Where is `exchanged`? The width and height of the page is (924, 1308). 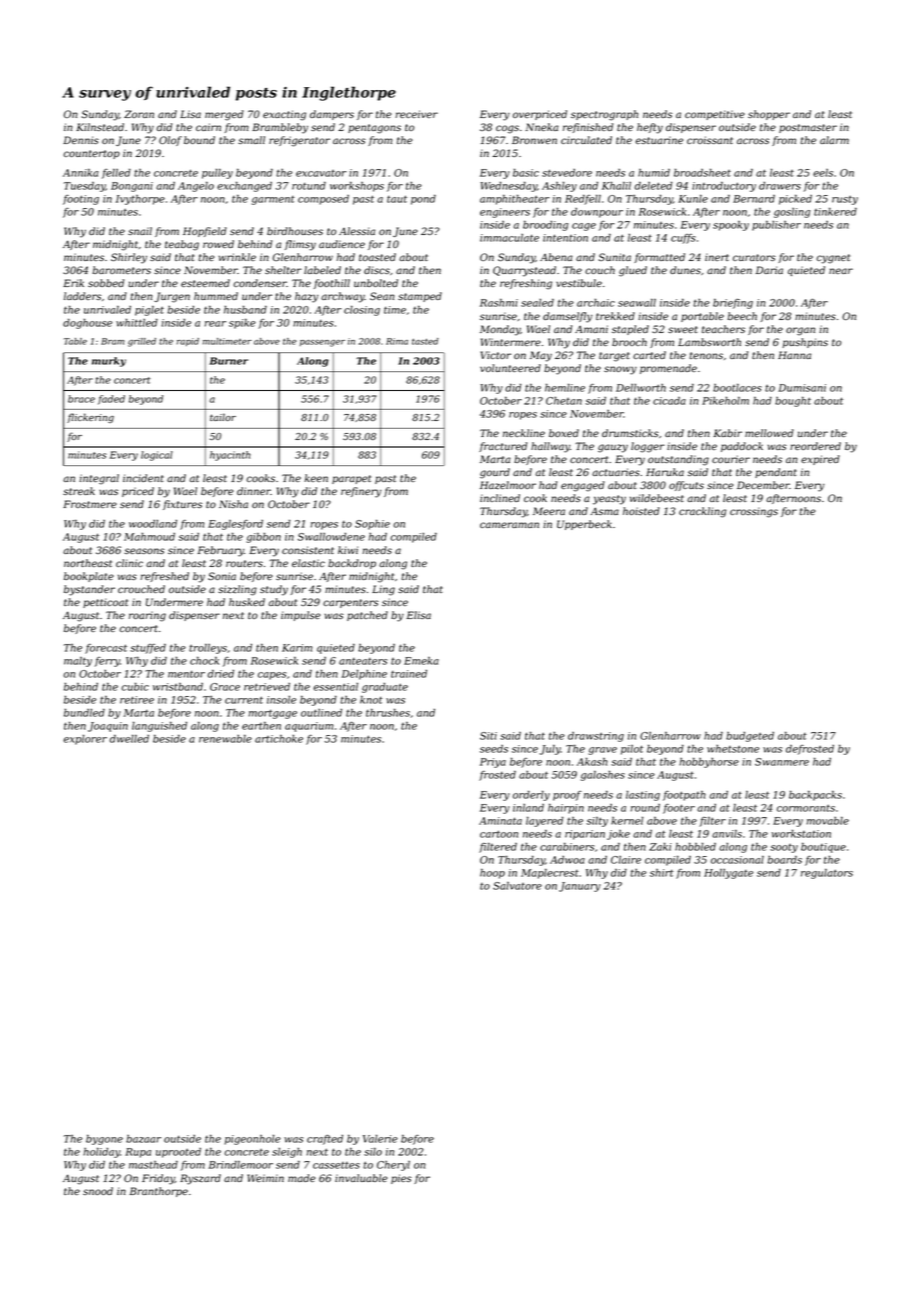 exchanged is located at coordinates (244, 186).
